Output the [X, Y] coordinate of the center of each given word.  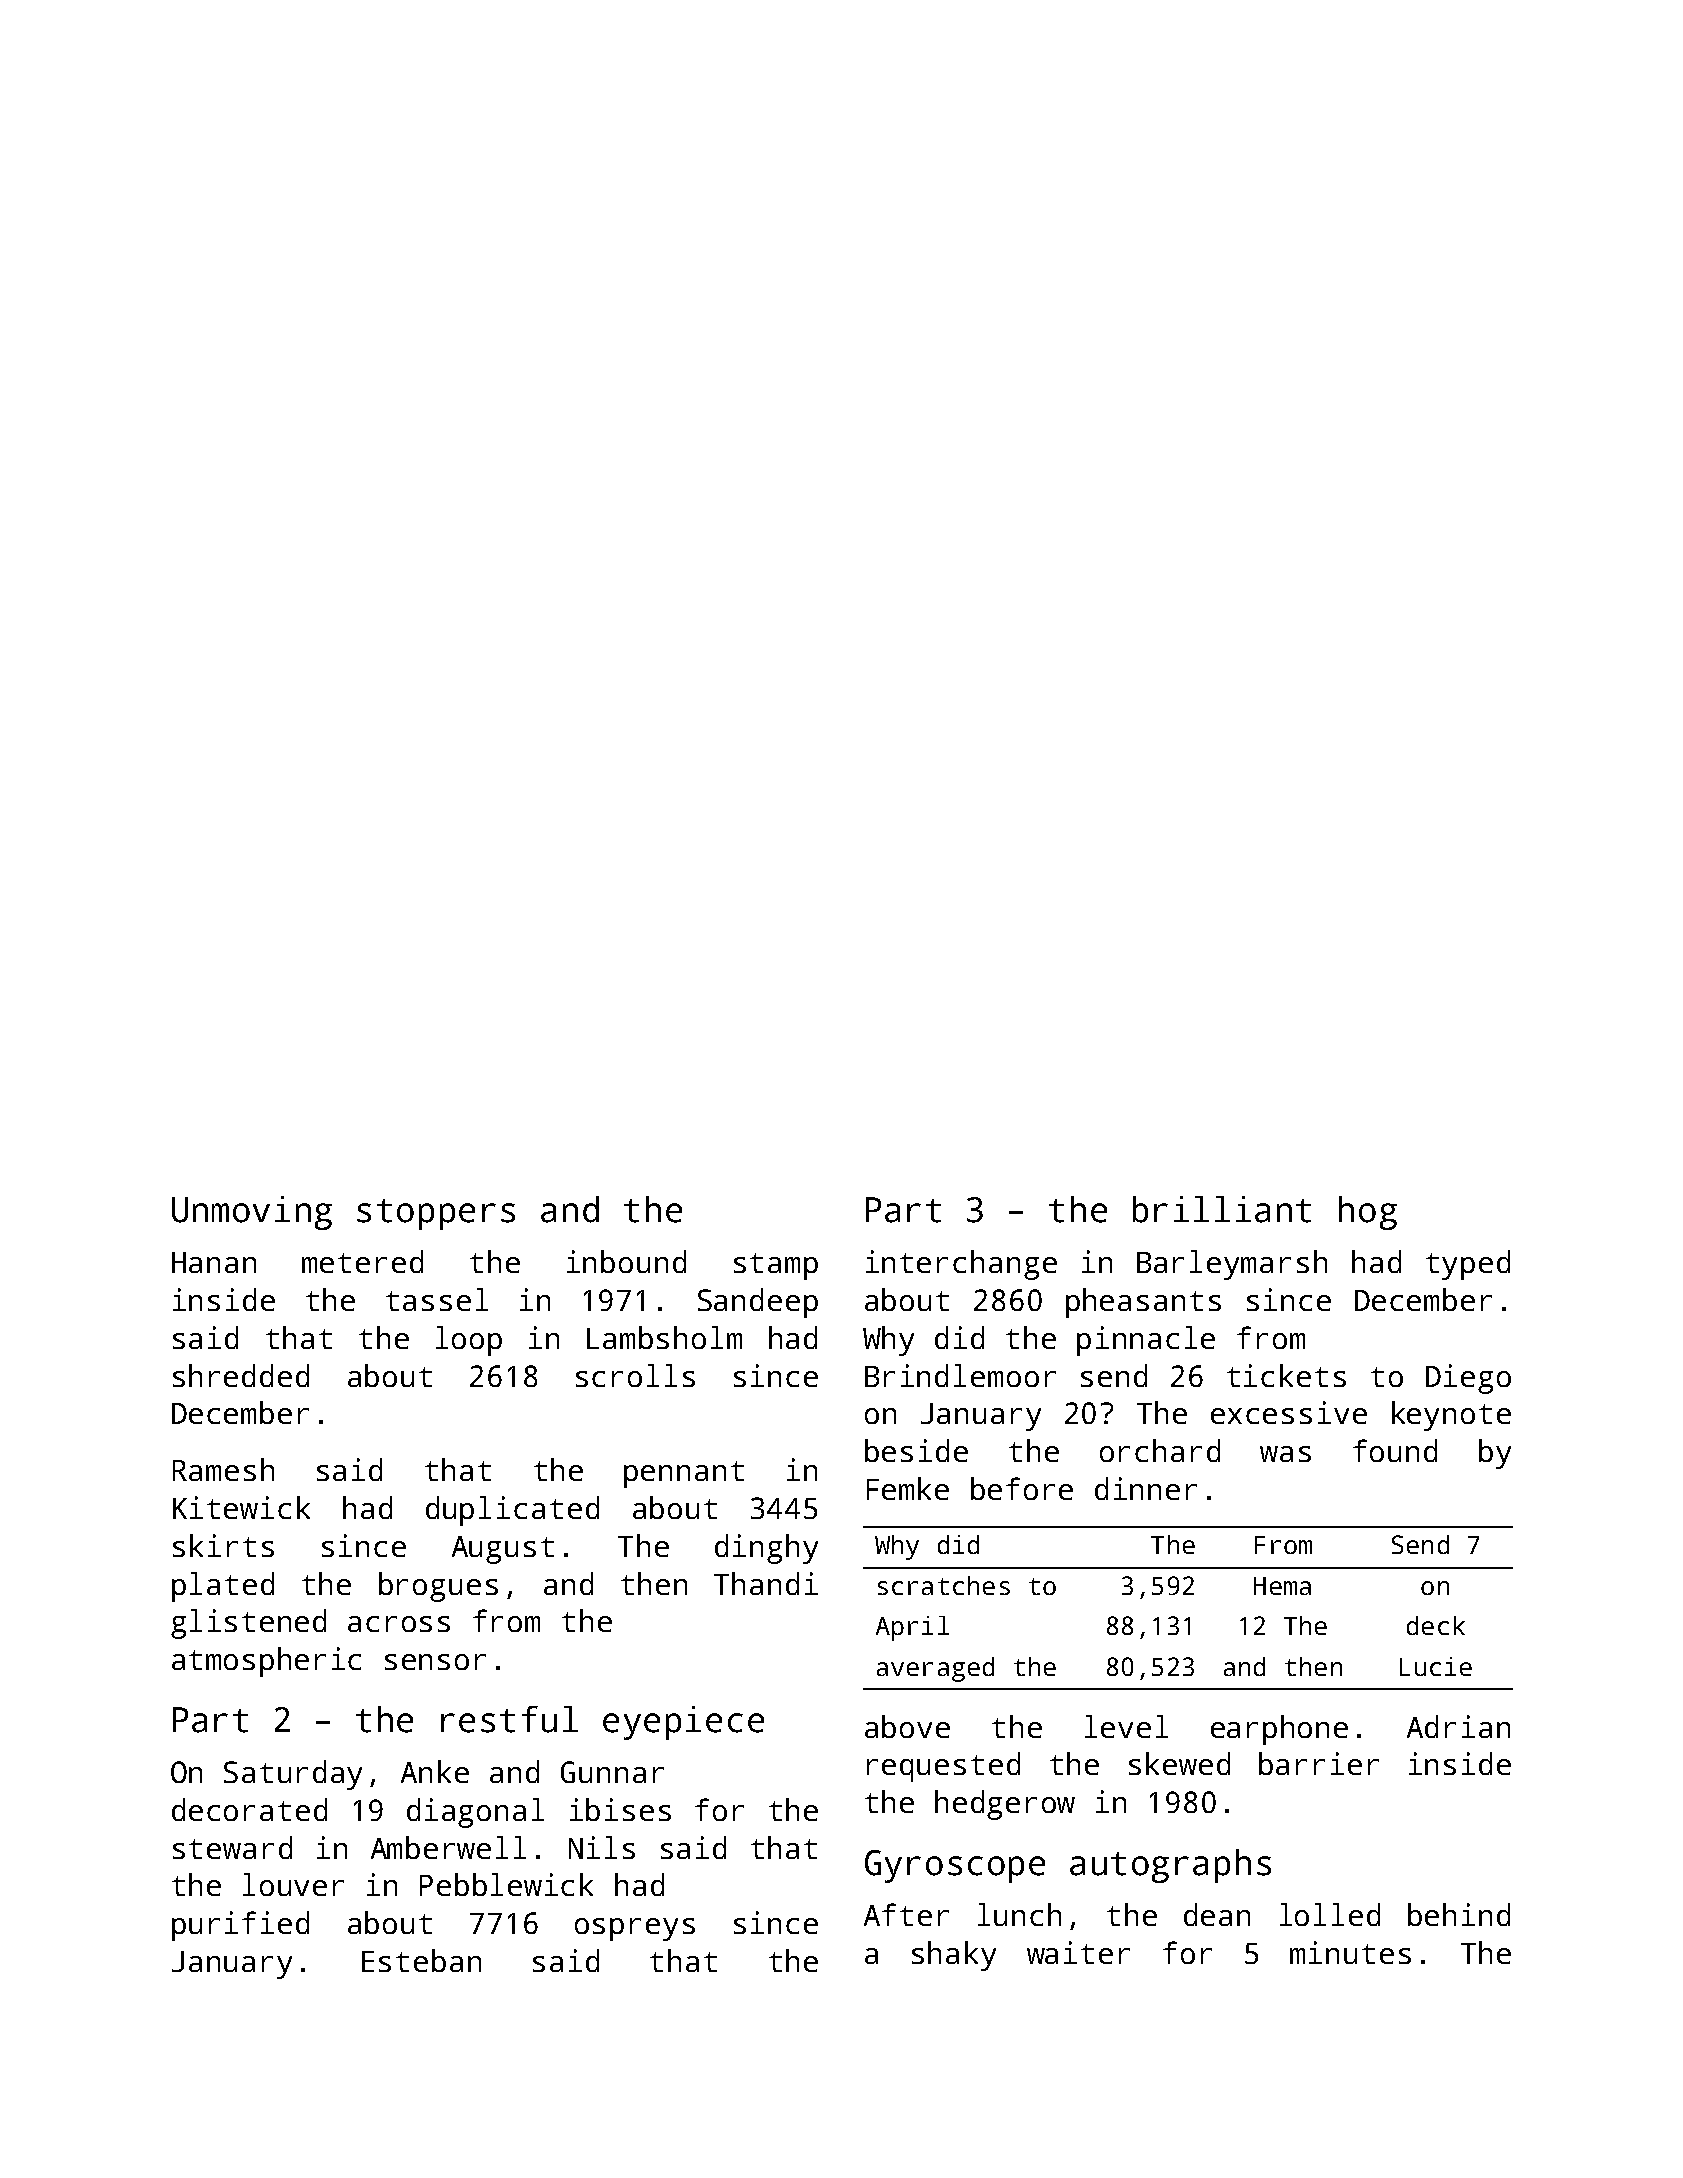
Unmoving [252, 1213]
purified [240, 1926]
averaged [935, 1669]
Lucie [1436, 1666]
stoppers [436, 1214]
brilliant [1222, 1209]
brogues [438, 1587]
